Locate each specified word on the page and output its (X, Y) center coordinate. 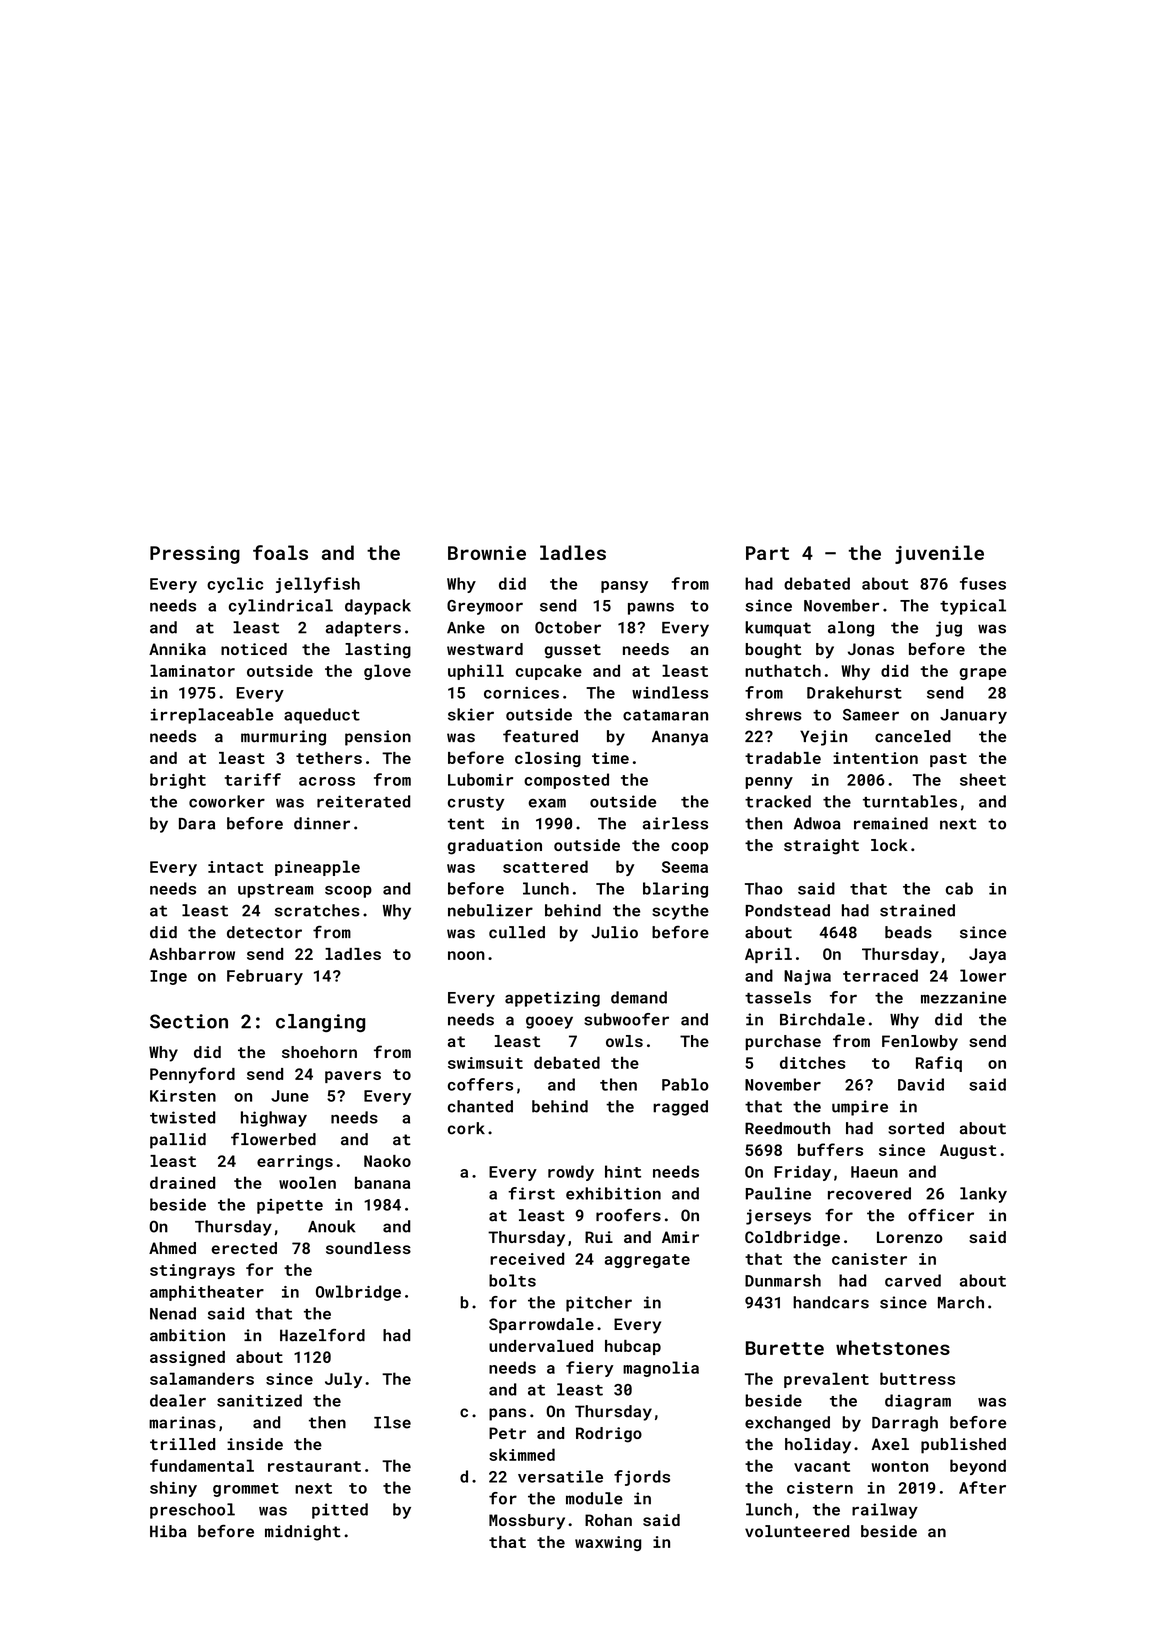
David (921, 1084)
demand (639, 997)
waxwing (608, 1543)
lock (889, 845)
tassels (778, 997)
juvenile (939, 554)
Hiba (168, 1531)
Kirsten (183, 1096)
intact (236, 867)
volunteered (797, 1531)
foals (280, 552)
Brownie (487, 553)
